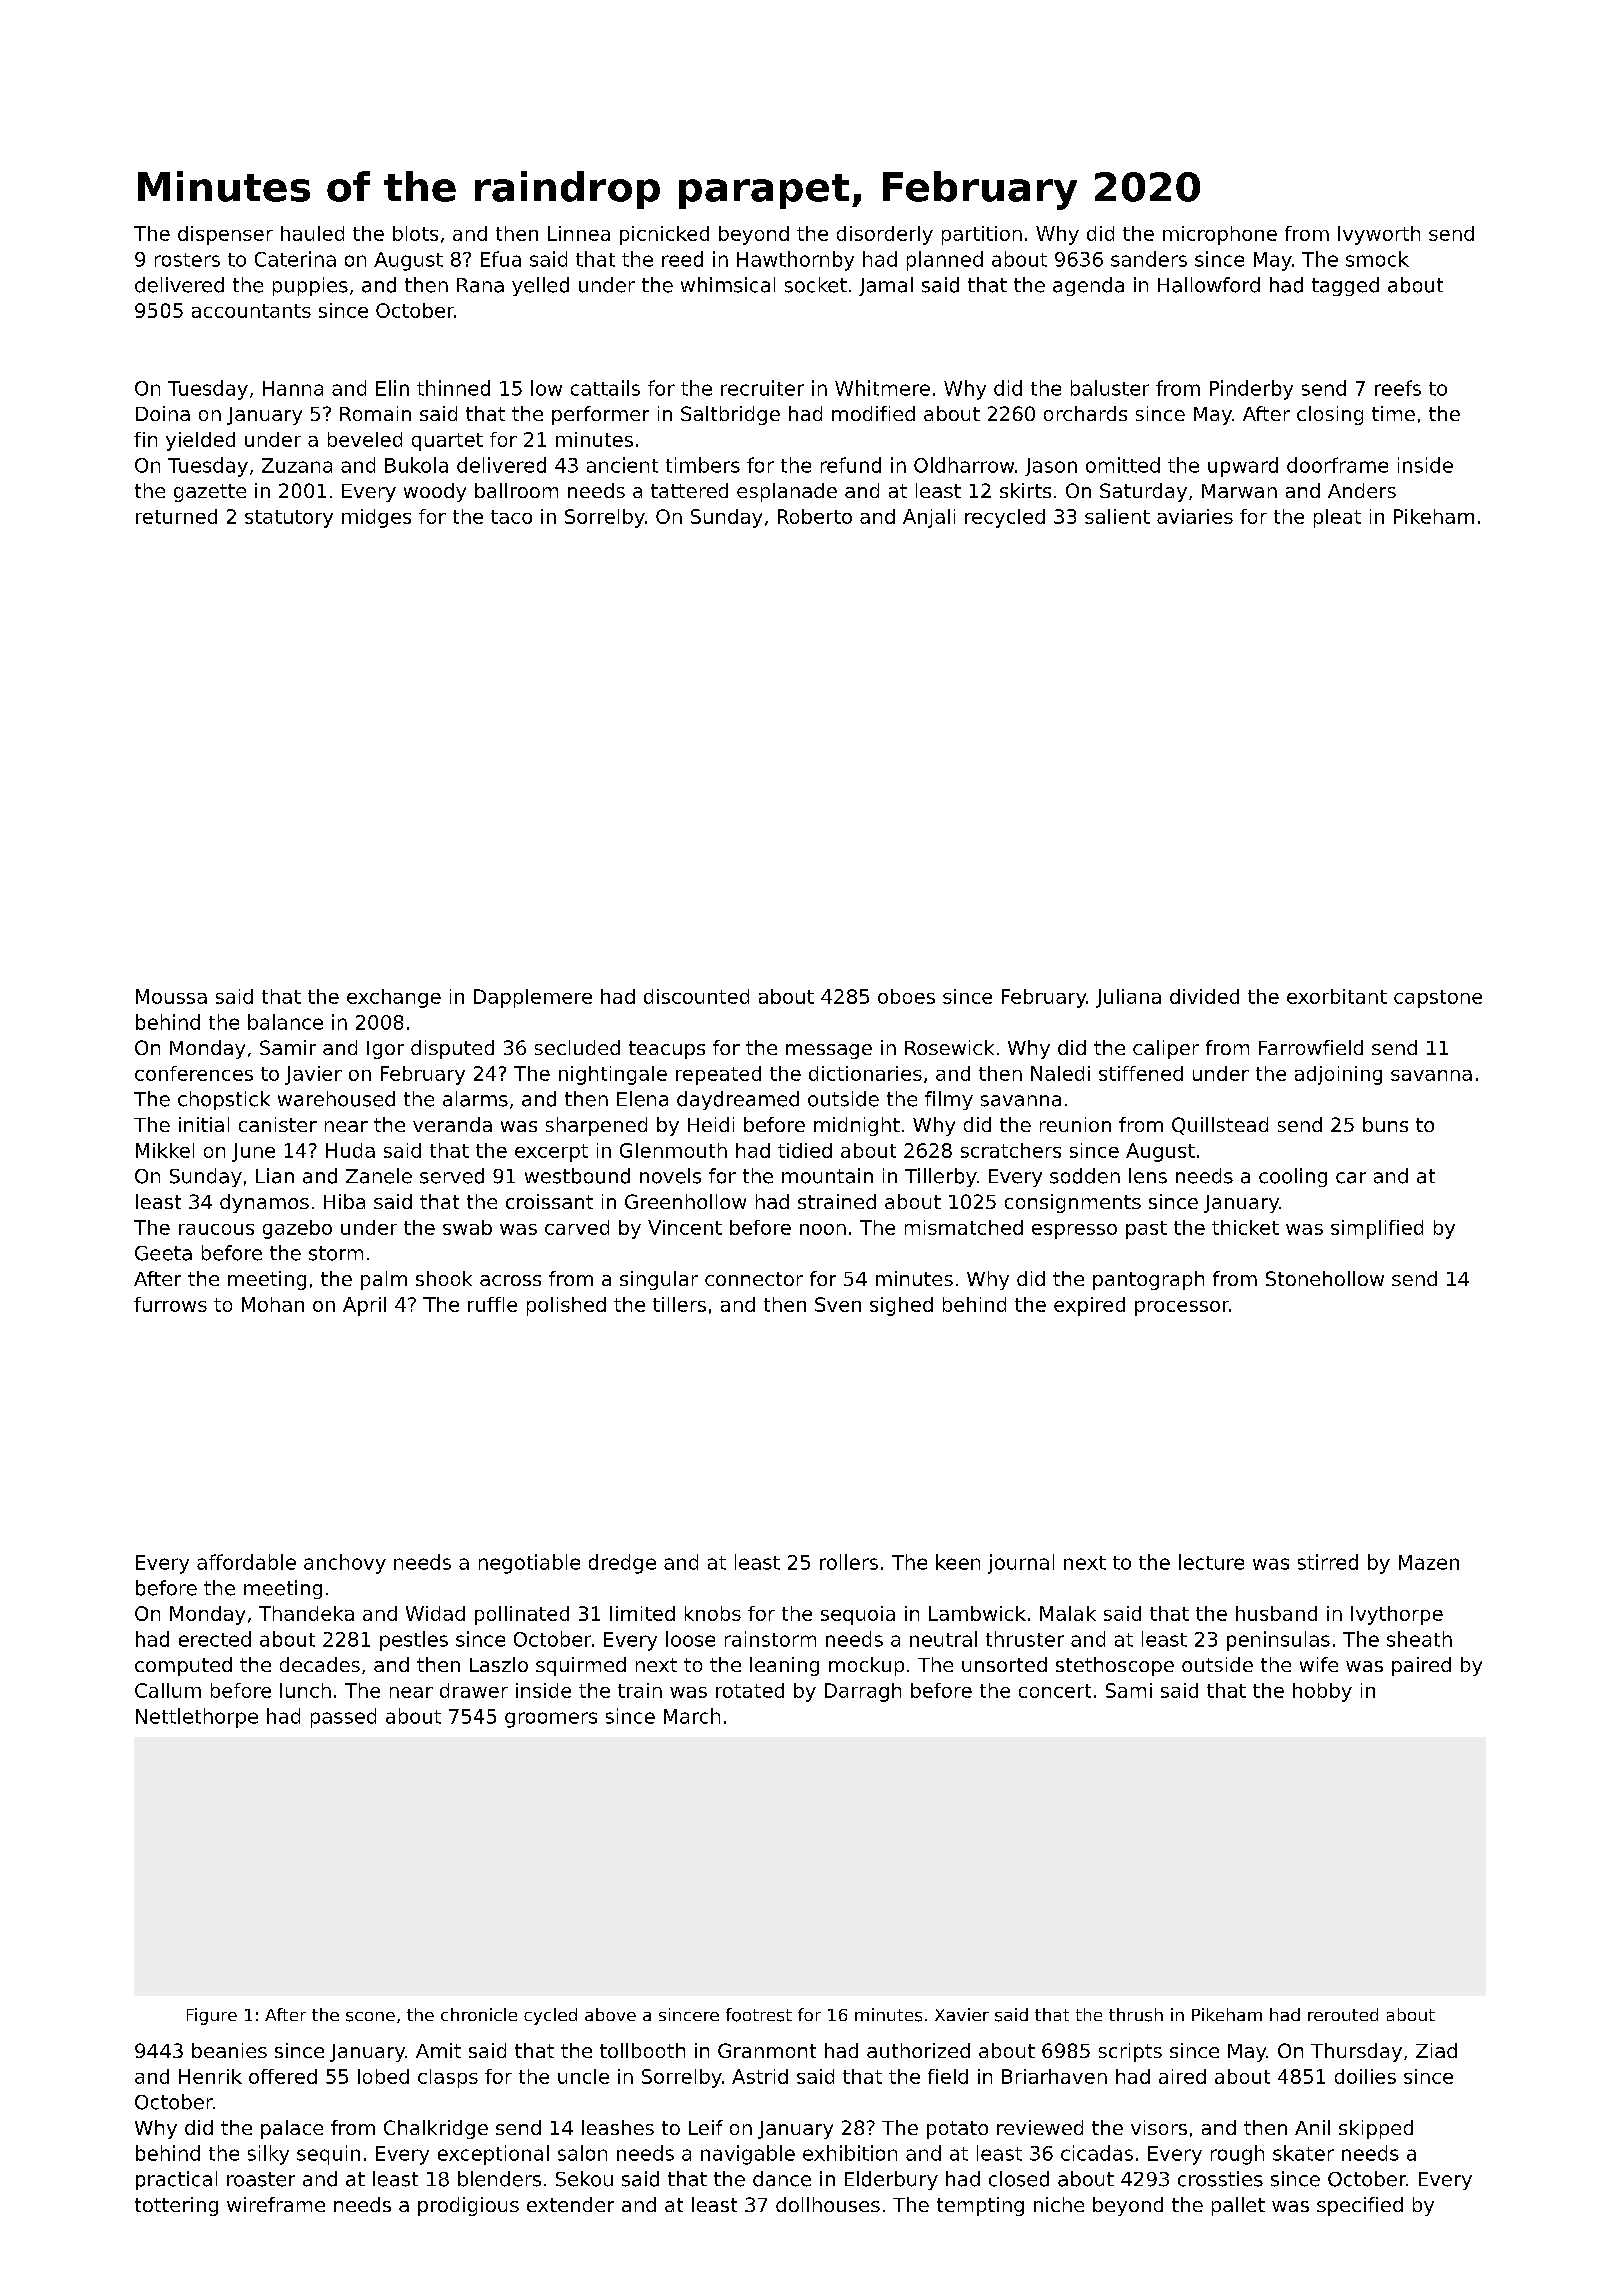 The height and width of the document is (2292, 1620). What do you see at coordinates (1322, 1692) in the document?
I see `hobby` at bounding box center [1322, 1692].
